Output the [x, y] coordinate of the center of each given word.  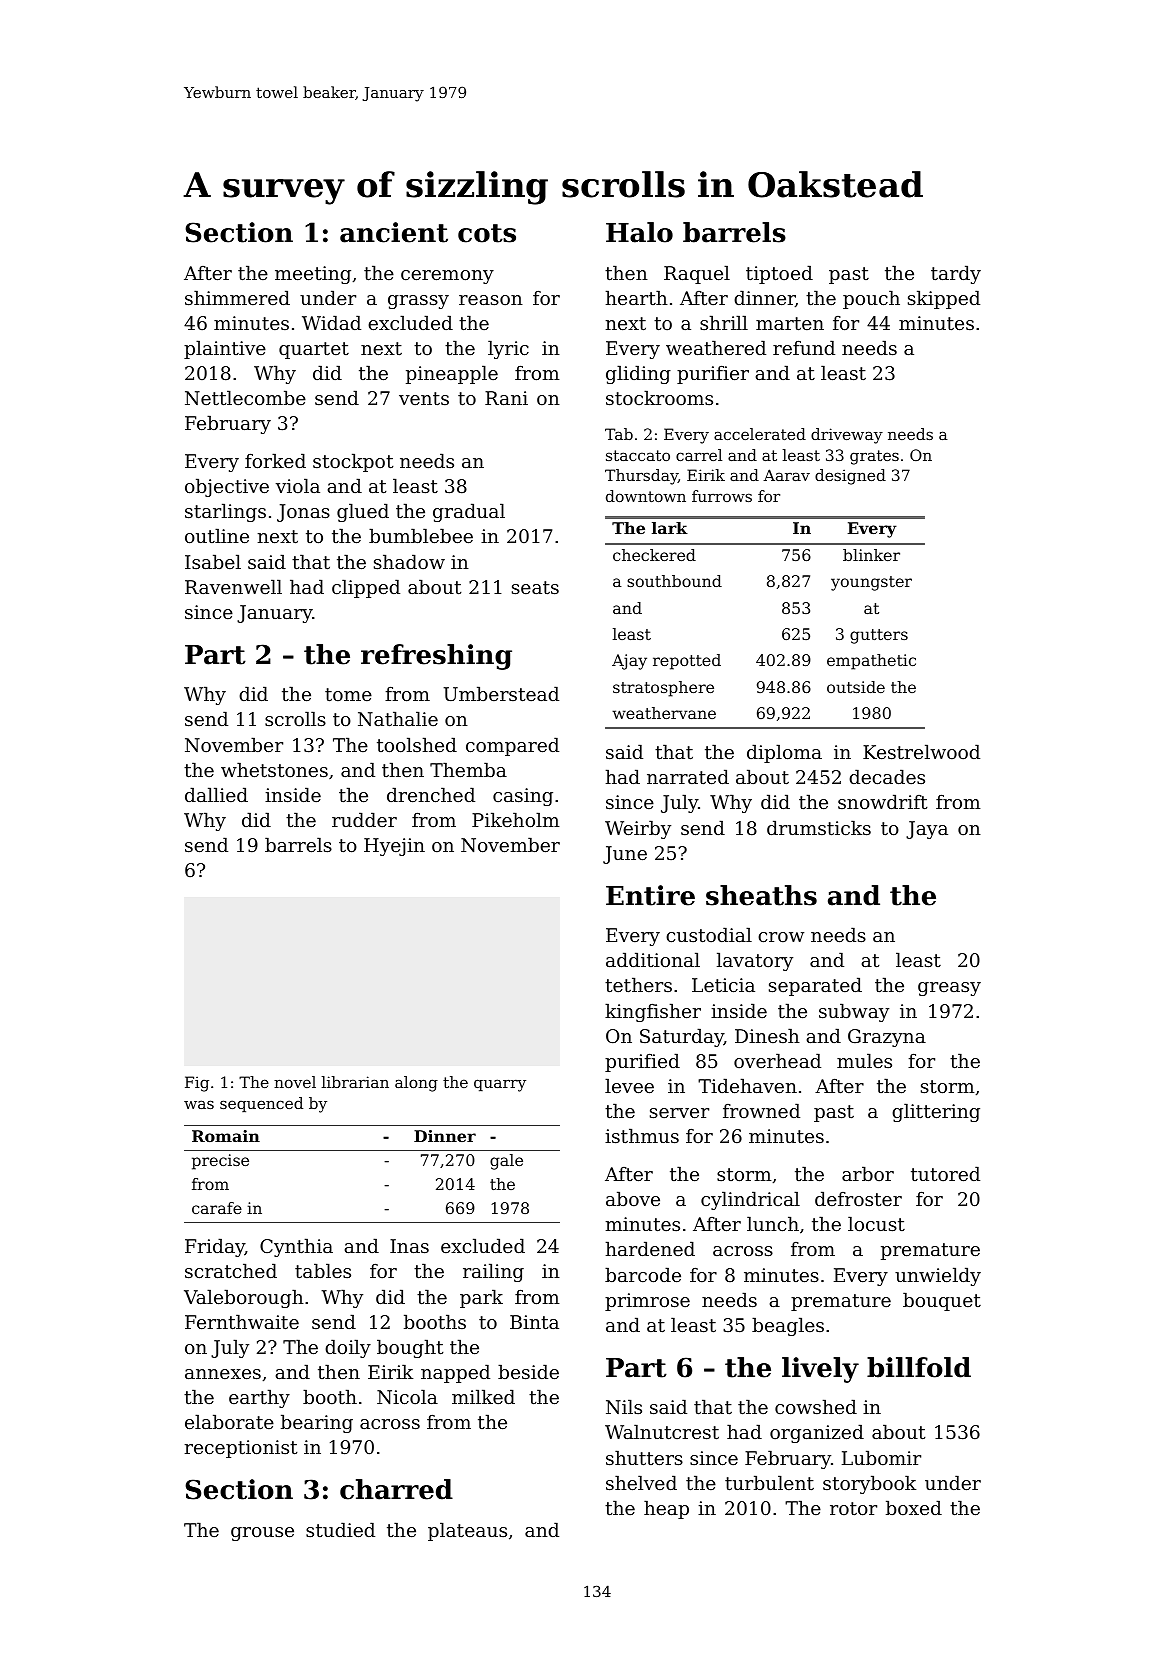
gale [506, 1162]
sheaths [761, 895]
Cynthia [296, 1247]
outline [217, 535]
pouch [871, 299]
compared [512, 746]
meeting [313, 275]
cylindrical [750, 1200]
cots [487, 233]
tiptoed [779, 274]
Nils [624, 1406]
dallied [216, 794]
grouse [262, 1534]
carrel [699, 455]
